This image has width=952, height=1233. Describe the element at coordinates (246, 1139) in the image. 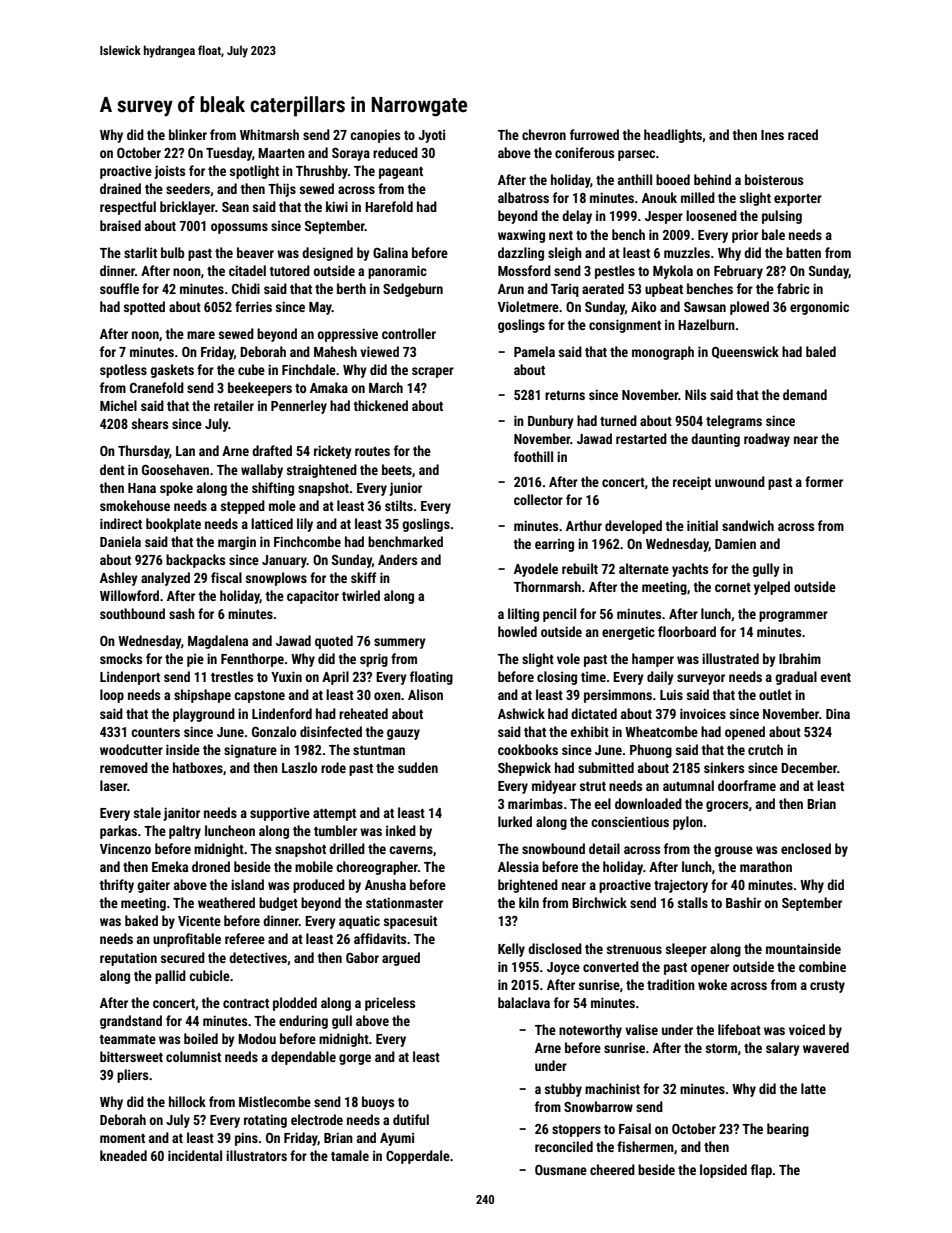

I see `pins` at that location.
